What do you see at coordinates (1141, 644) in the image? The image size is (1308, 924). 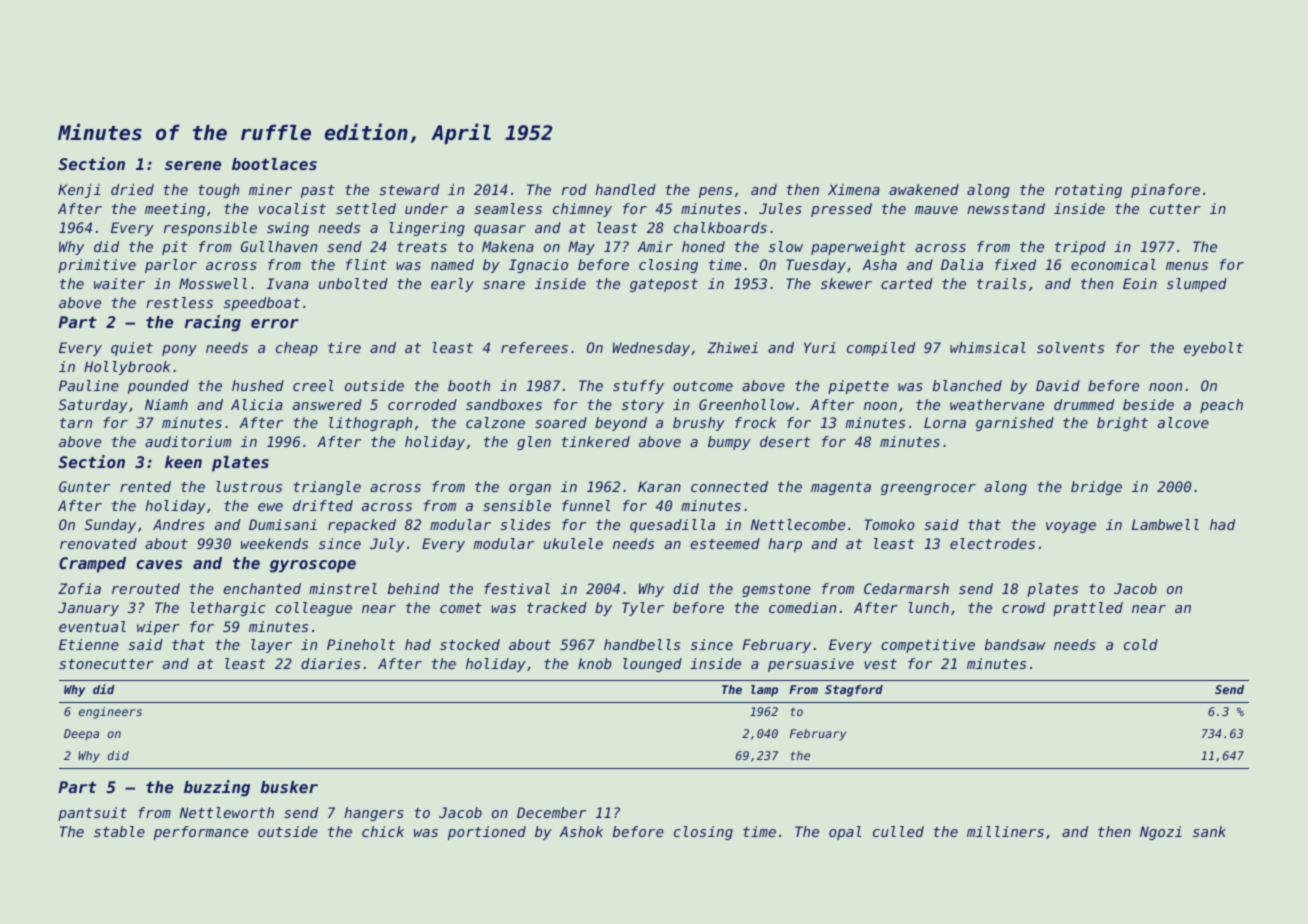 I see `cold` at bounding box center [1141, 644].
